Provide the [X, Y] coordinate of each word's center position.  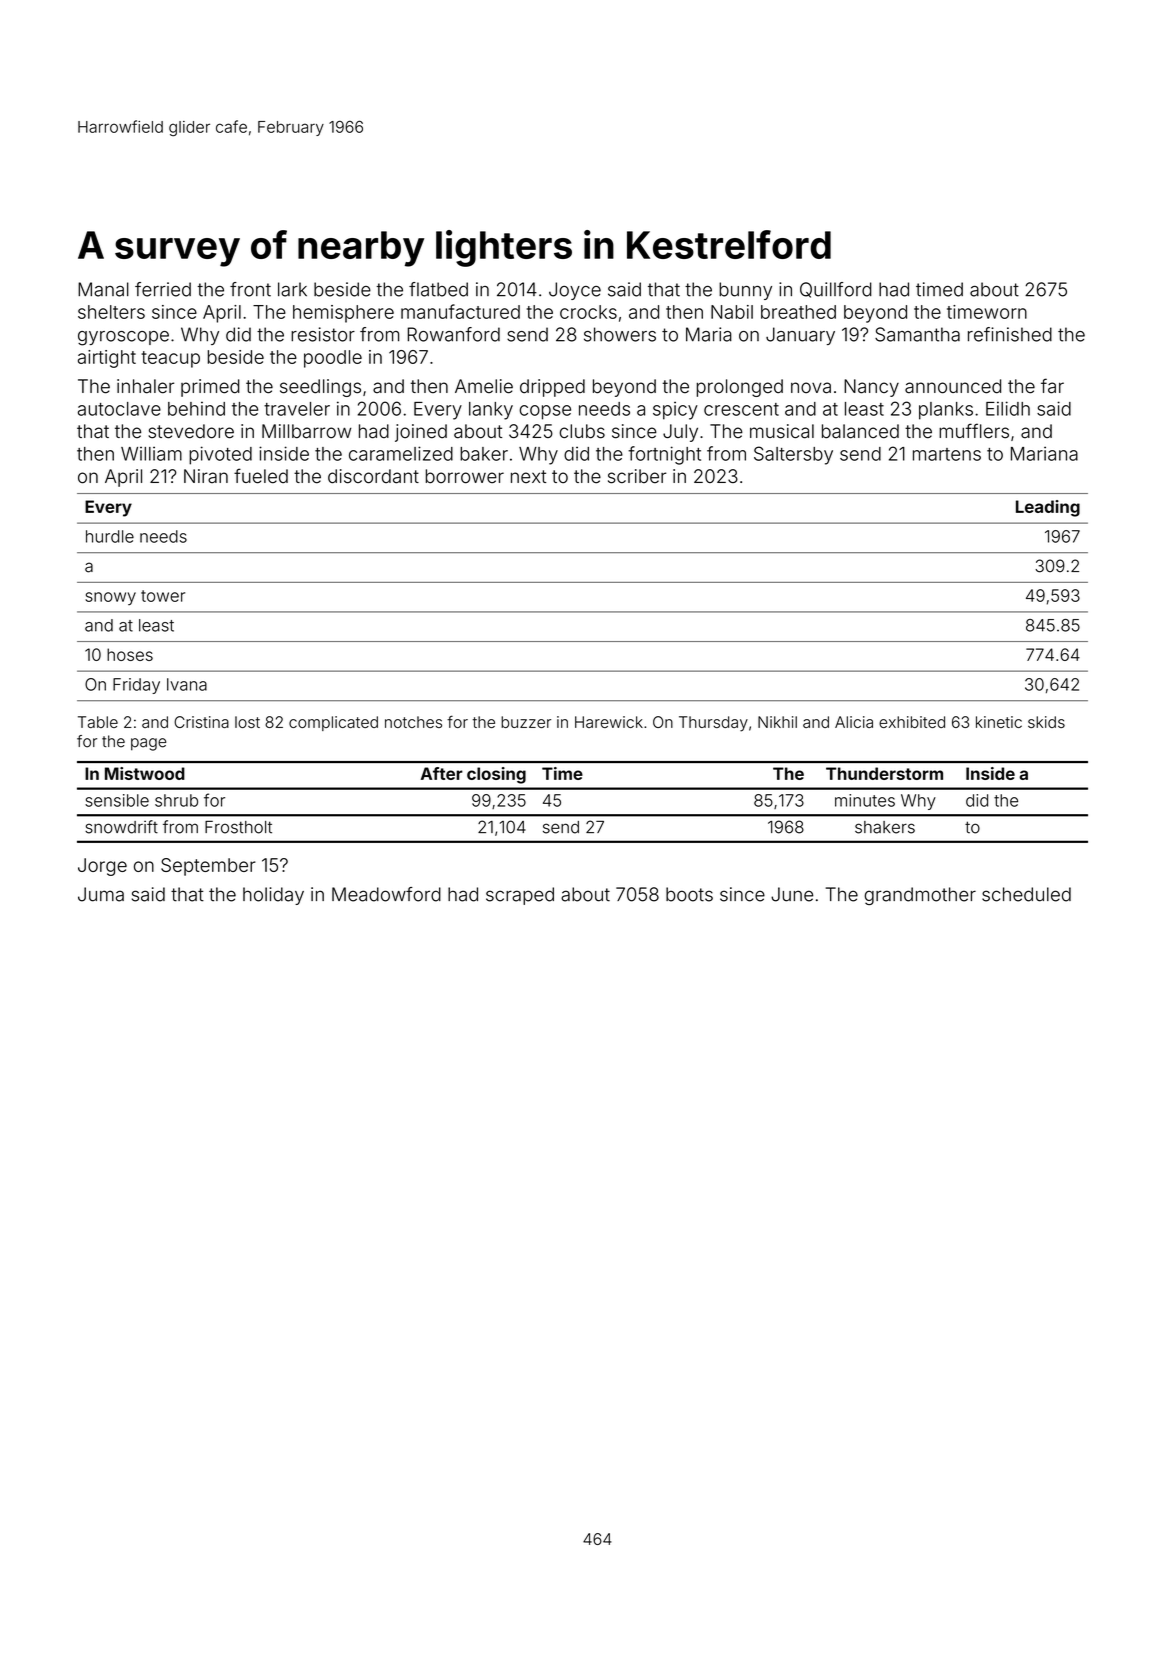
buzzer [526, 722]
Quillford [836, 290]
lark [292, 289]
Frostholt [238, 827]
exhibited [912, 722]
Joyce [575, 291]
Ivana [187, 684]
